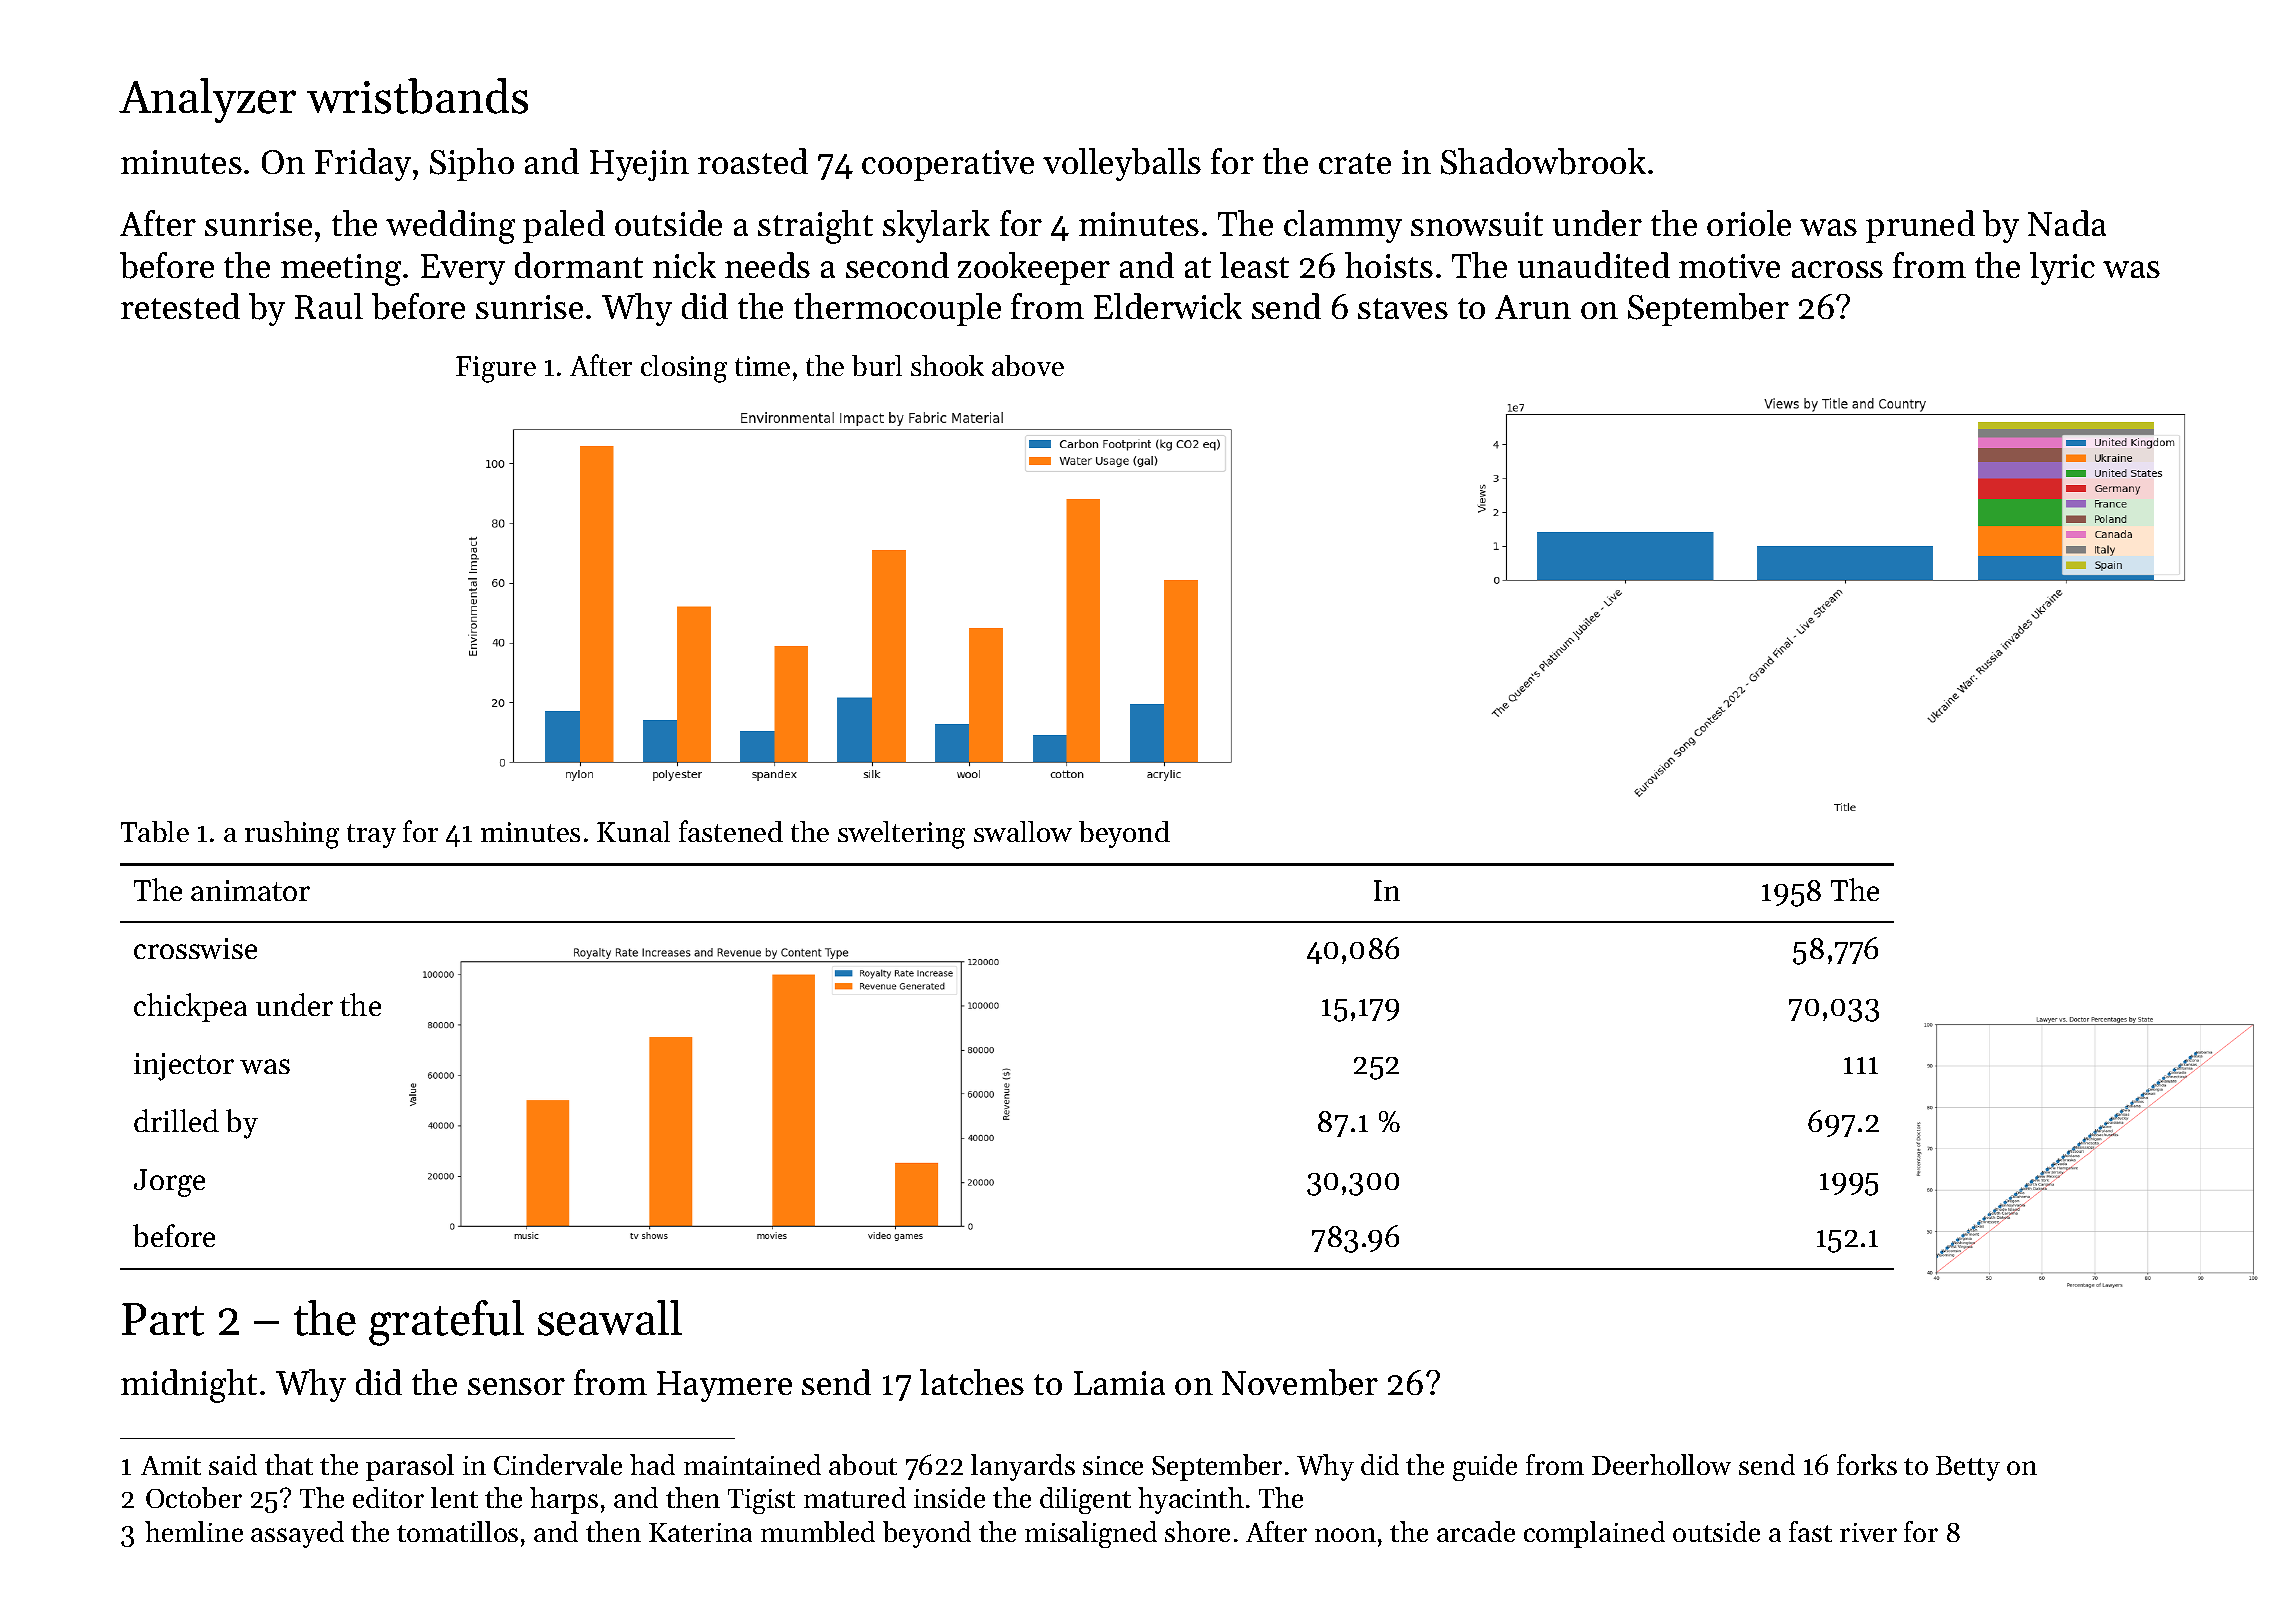 Image resolution: width=2292 pixels, height=1620 pixels. What do you see at coordinates (564, 1500) in the page?
I see `harps` at bounding box center [564, 1500].
